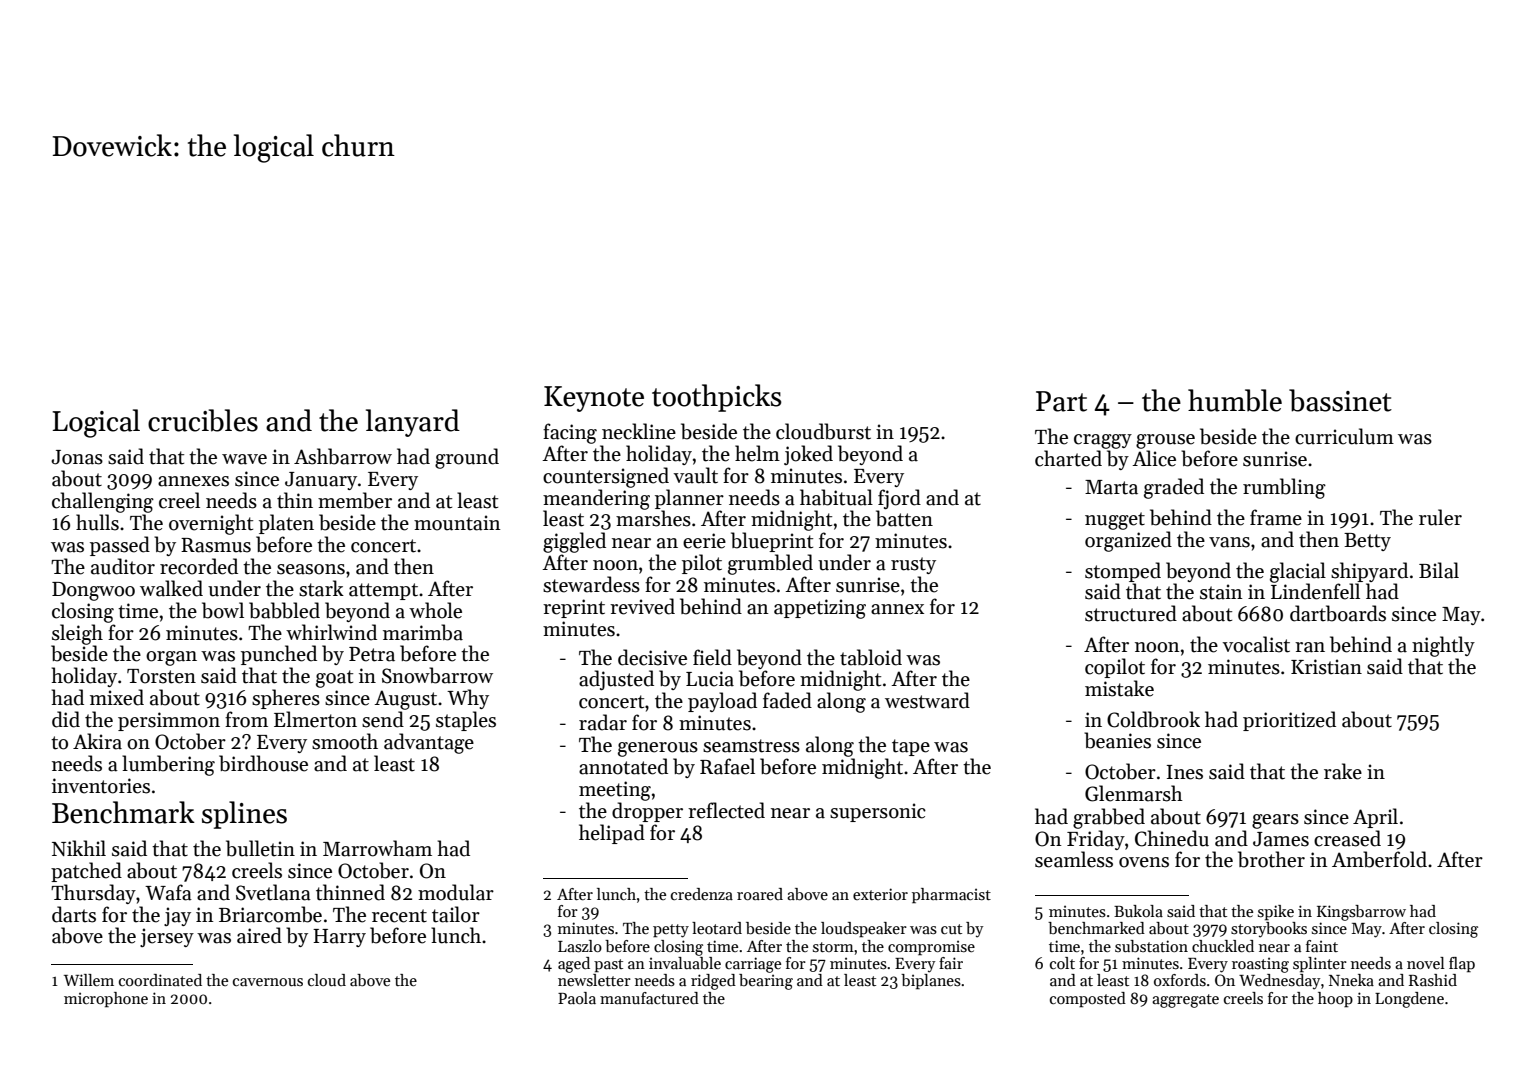  Describe the element at coordinates (717, 398) in the page. I see `toothpicks` at that location.
